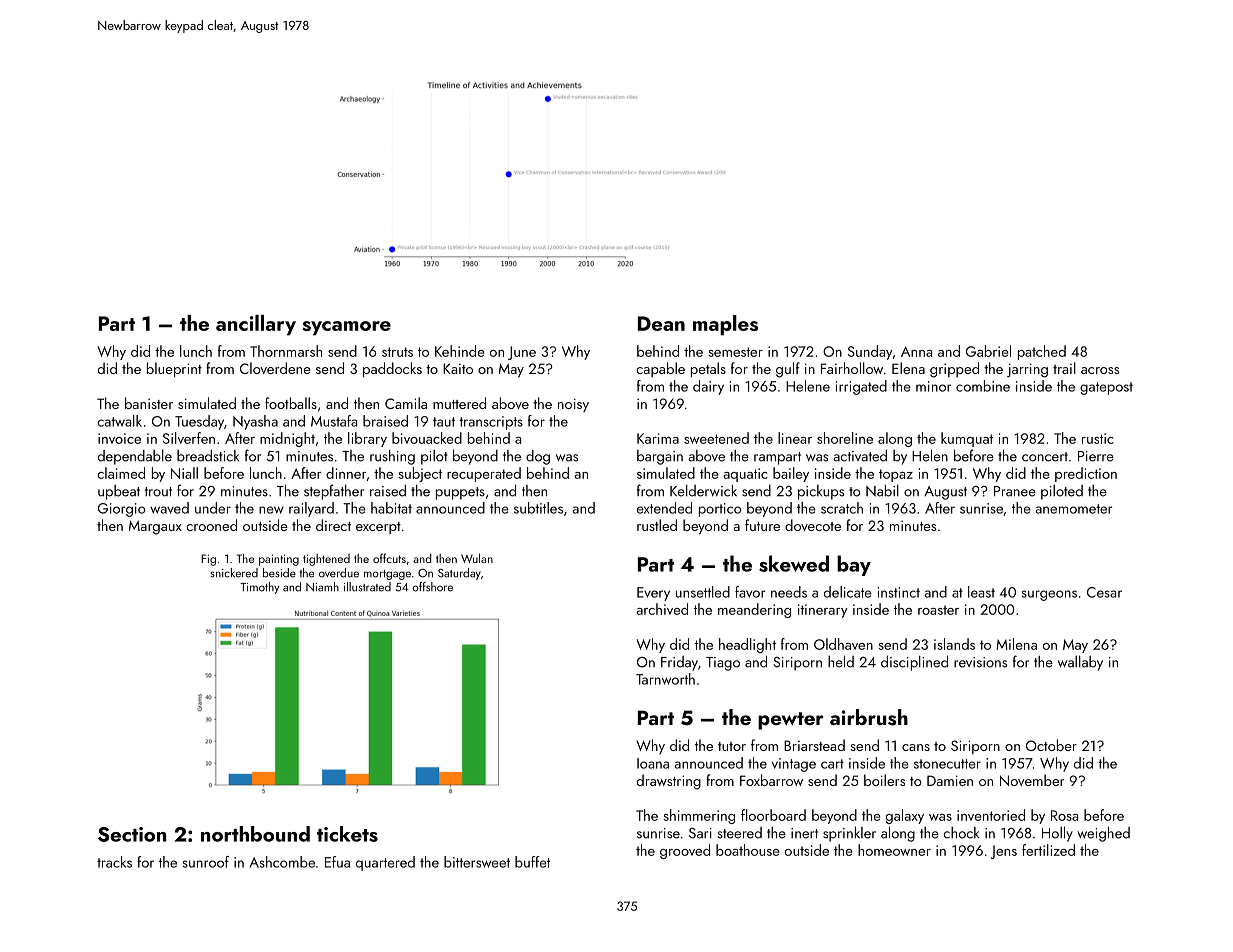 The image size is (1233, 952). What do you see at coordinates (291, 403) in the screenshot?
I see `footballs` at bounding box center [291, 403].
